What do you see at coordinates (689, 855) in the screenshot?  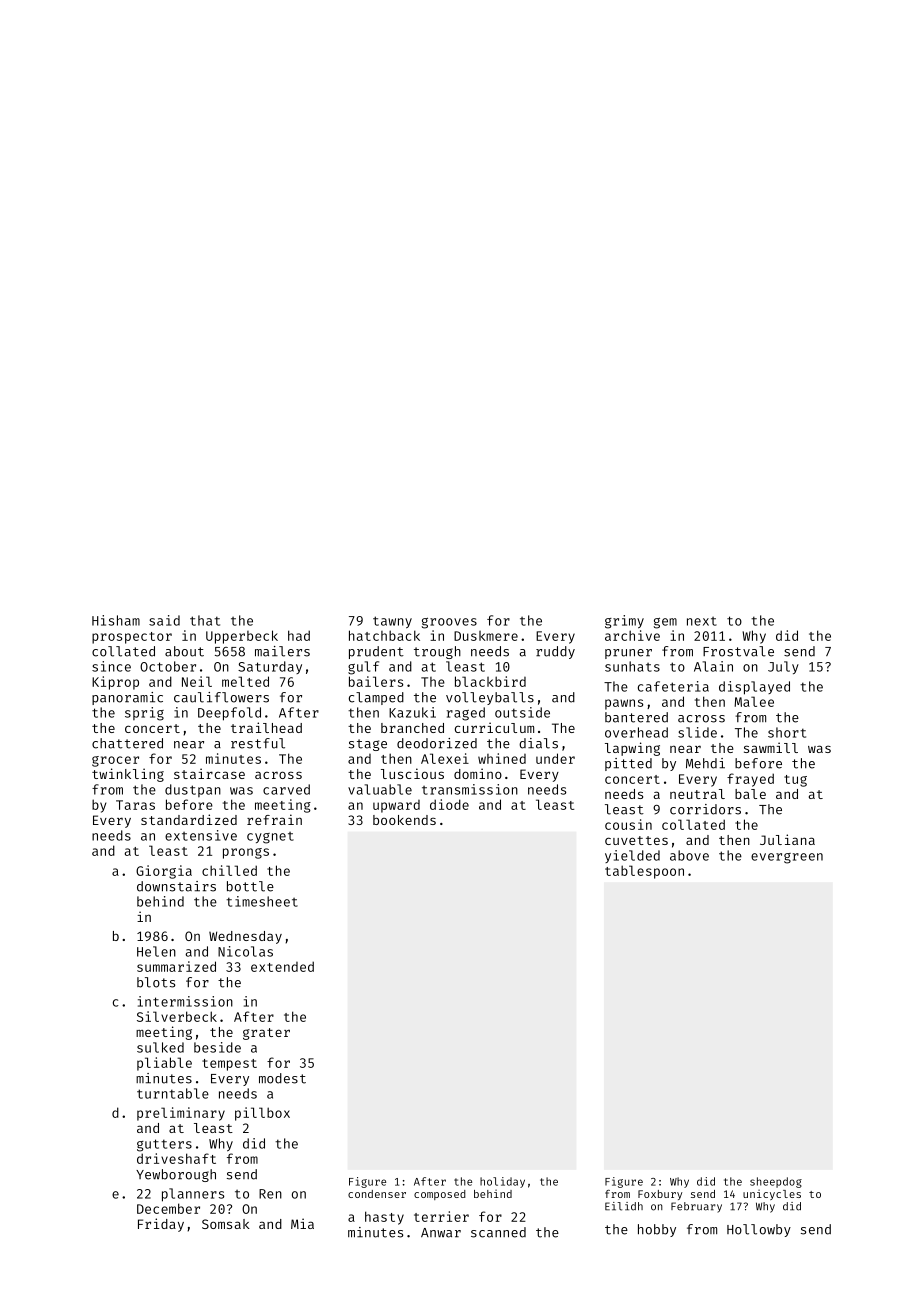 I see `above` at bounding box center [689, 855].
